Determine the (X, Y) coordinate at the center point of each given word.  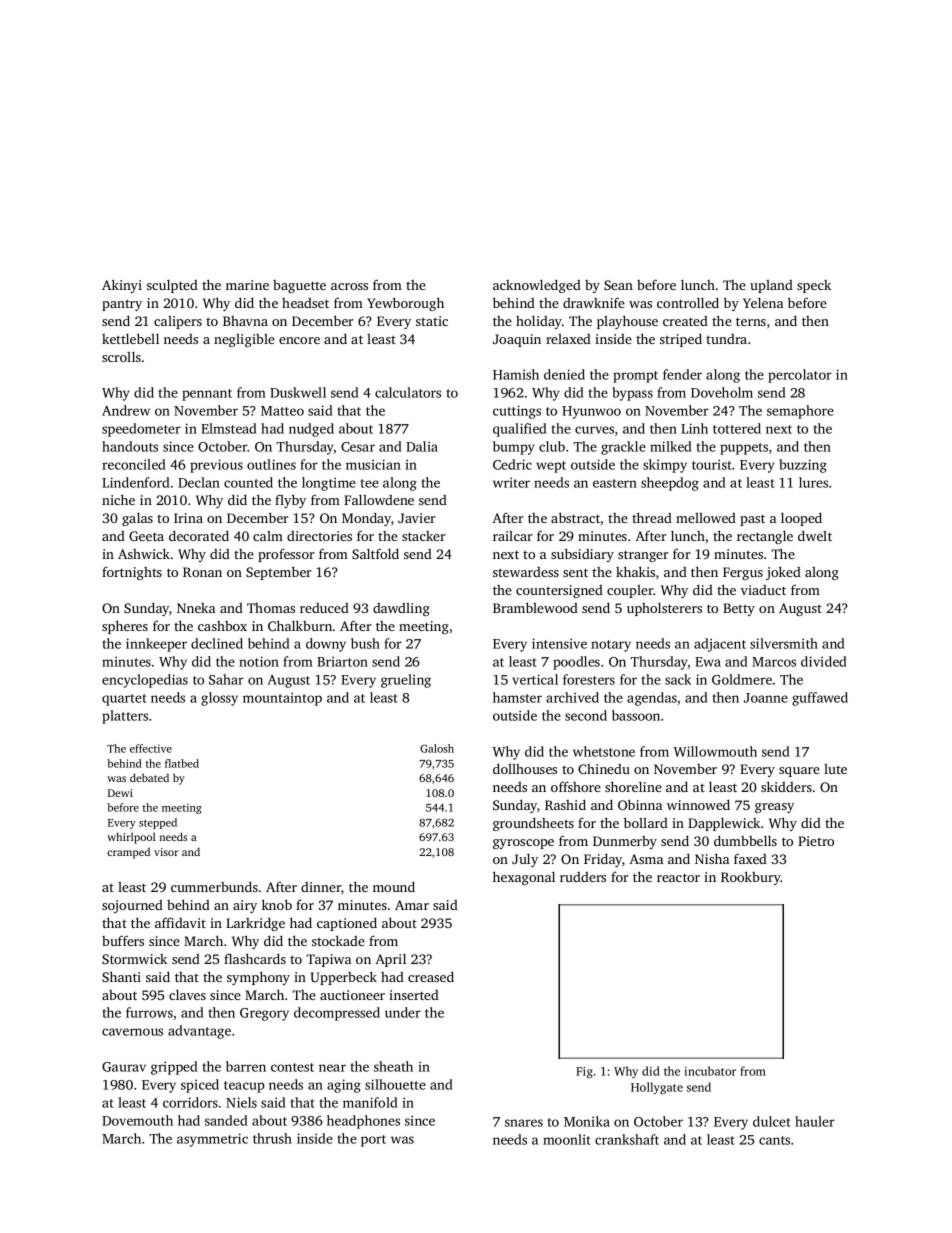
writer (511, 482)
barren (246, 1066)
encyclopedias (145, 681)
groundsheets (533, 824)
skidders (786, 786)
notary (611, 646)
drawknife (594, 302)
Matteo (282, 411)
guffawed (820, 699)
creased (431, 976)
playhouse (627, 322)
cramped (128, 853)
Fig (584, 1073)
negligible (244, 340)
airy (245, 906)
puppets (744, 449)
